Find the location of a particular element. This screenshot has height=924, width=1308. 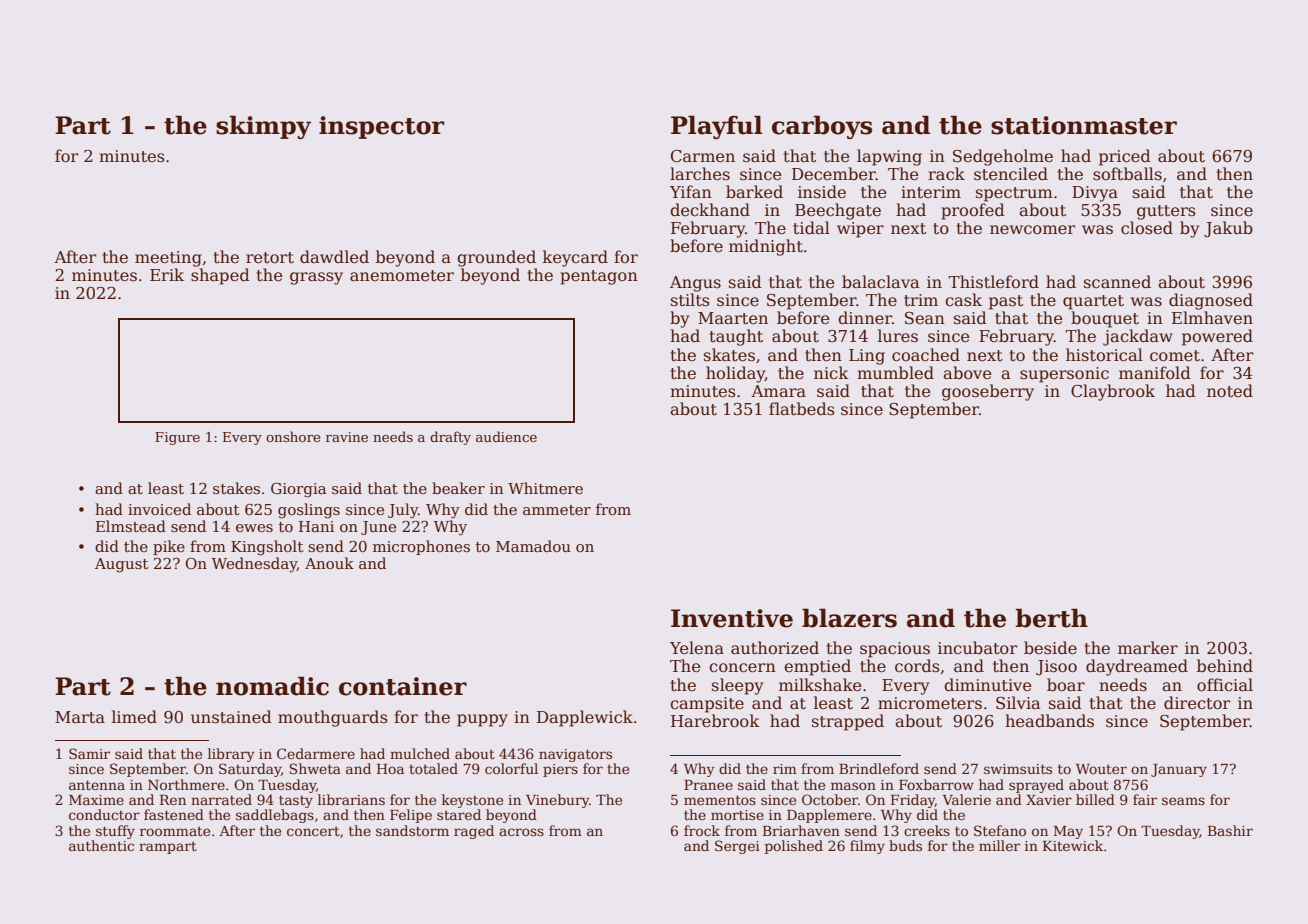

flatbeds is located at coordinates (802, 409).
